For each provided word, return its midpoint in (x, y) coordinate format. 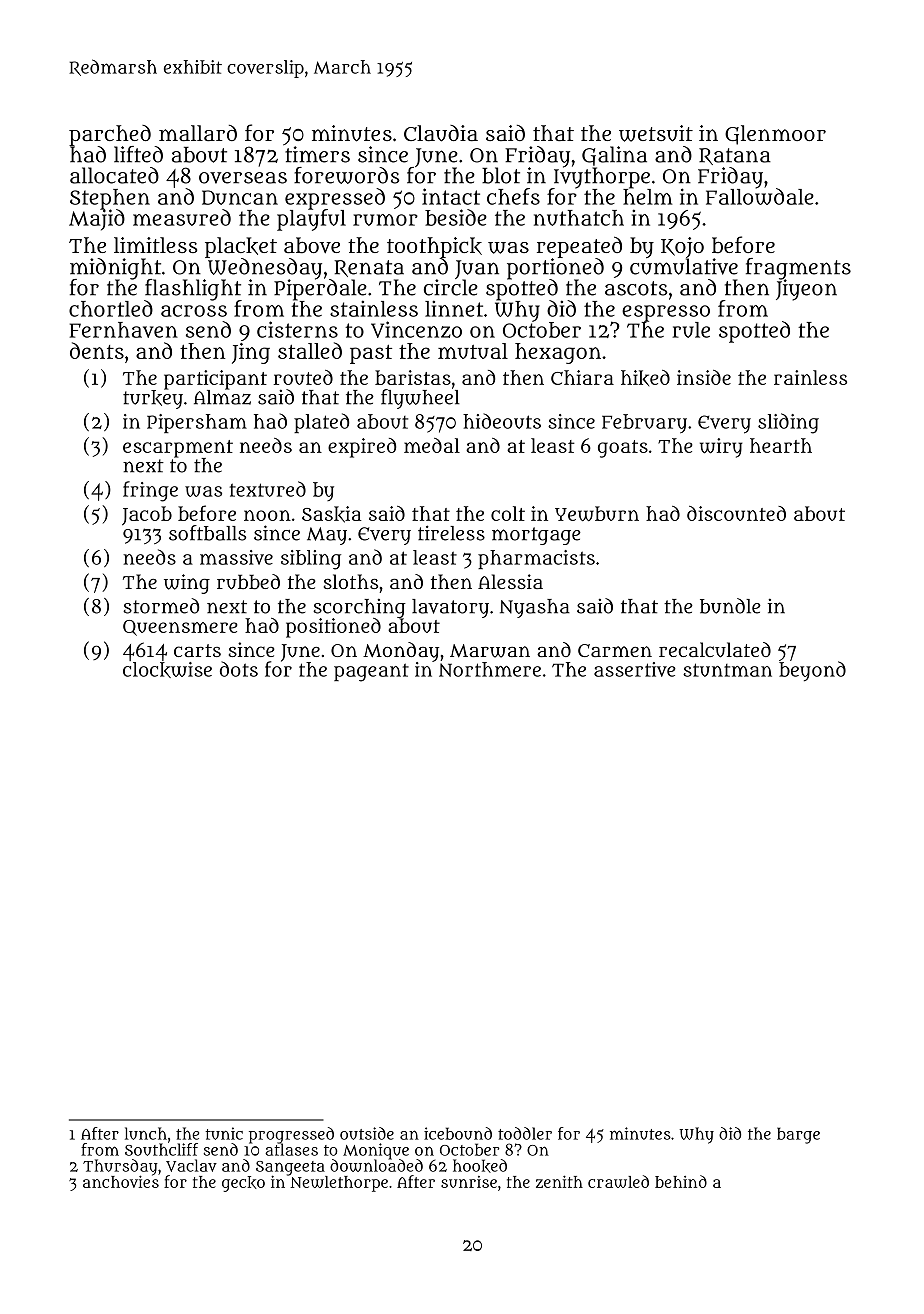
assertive (635, 669)
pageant (371, 672)
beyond (812, 671)
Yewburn (597, 513)
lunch (146, 1133)
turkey (153, 399)
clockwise (167, 670)
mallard (198, 133)
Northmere (490, 669)
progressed (291, 1135)
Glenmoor (775, 135)
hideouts (502, 421)
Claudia (441, 133)
